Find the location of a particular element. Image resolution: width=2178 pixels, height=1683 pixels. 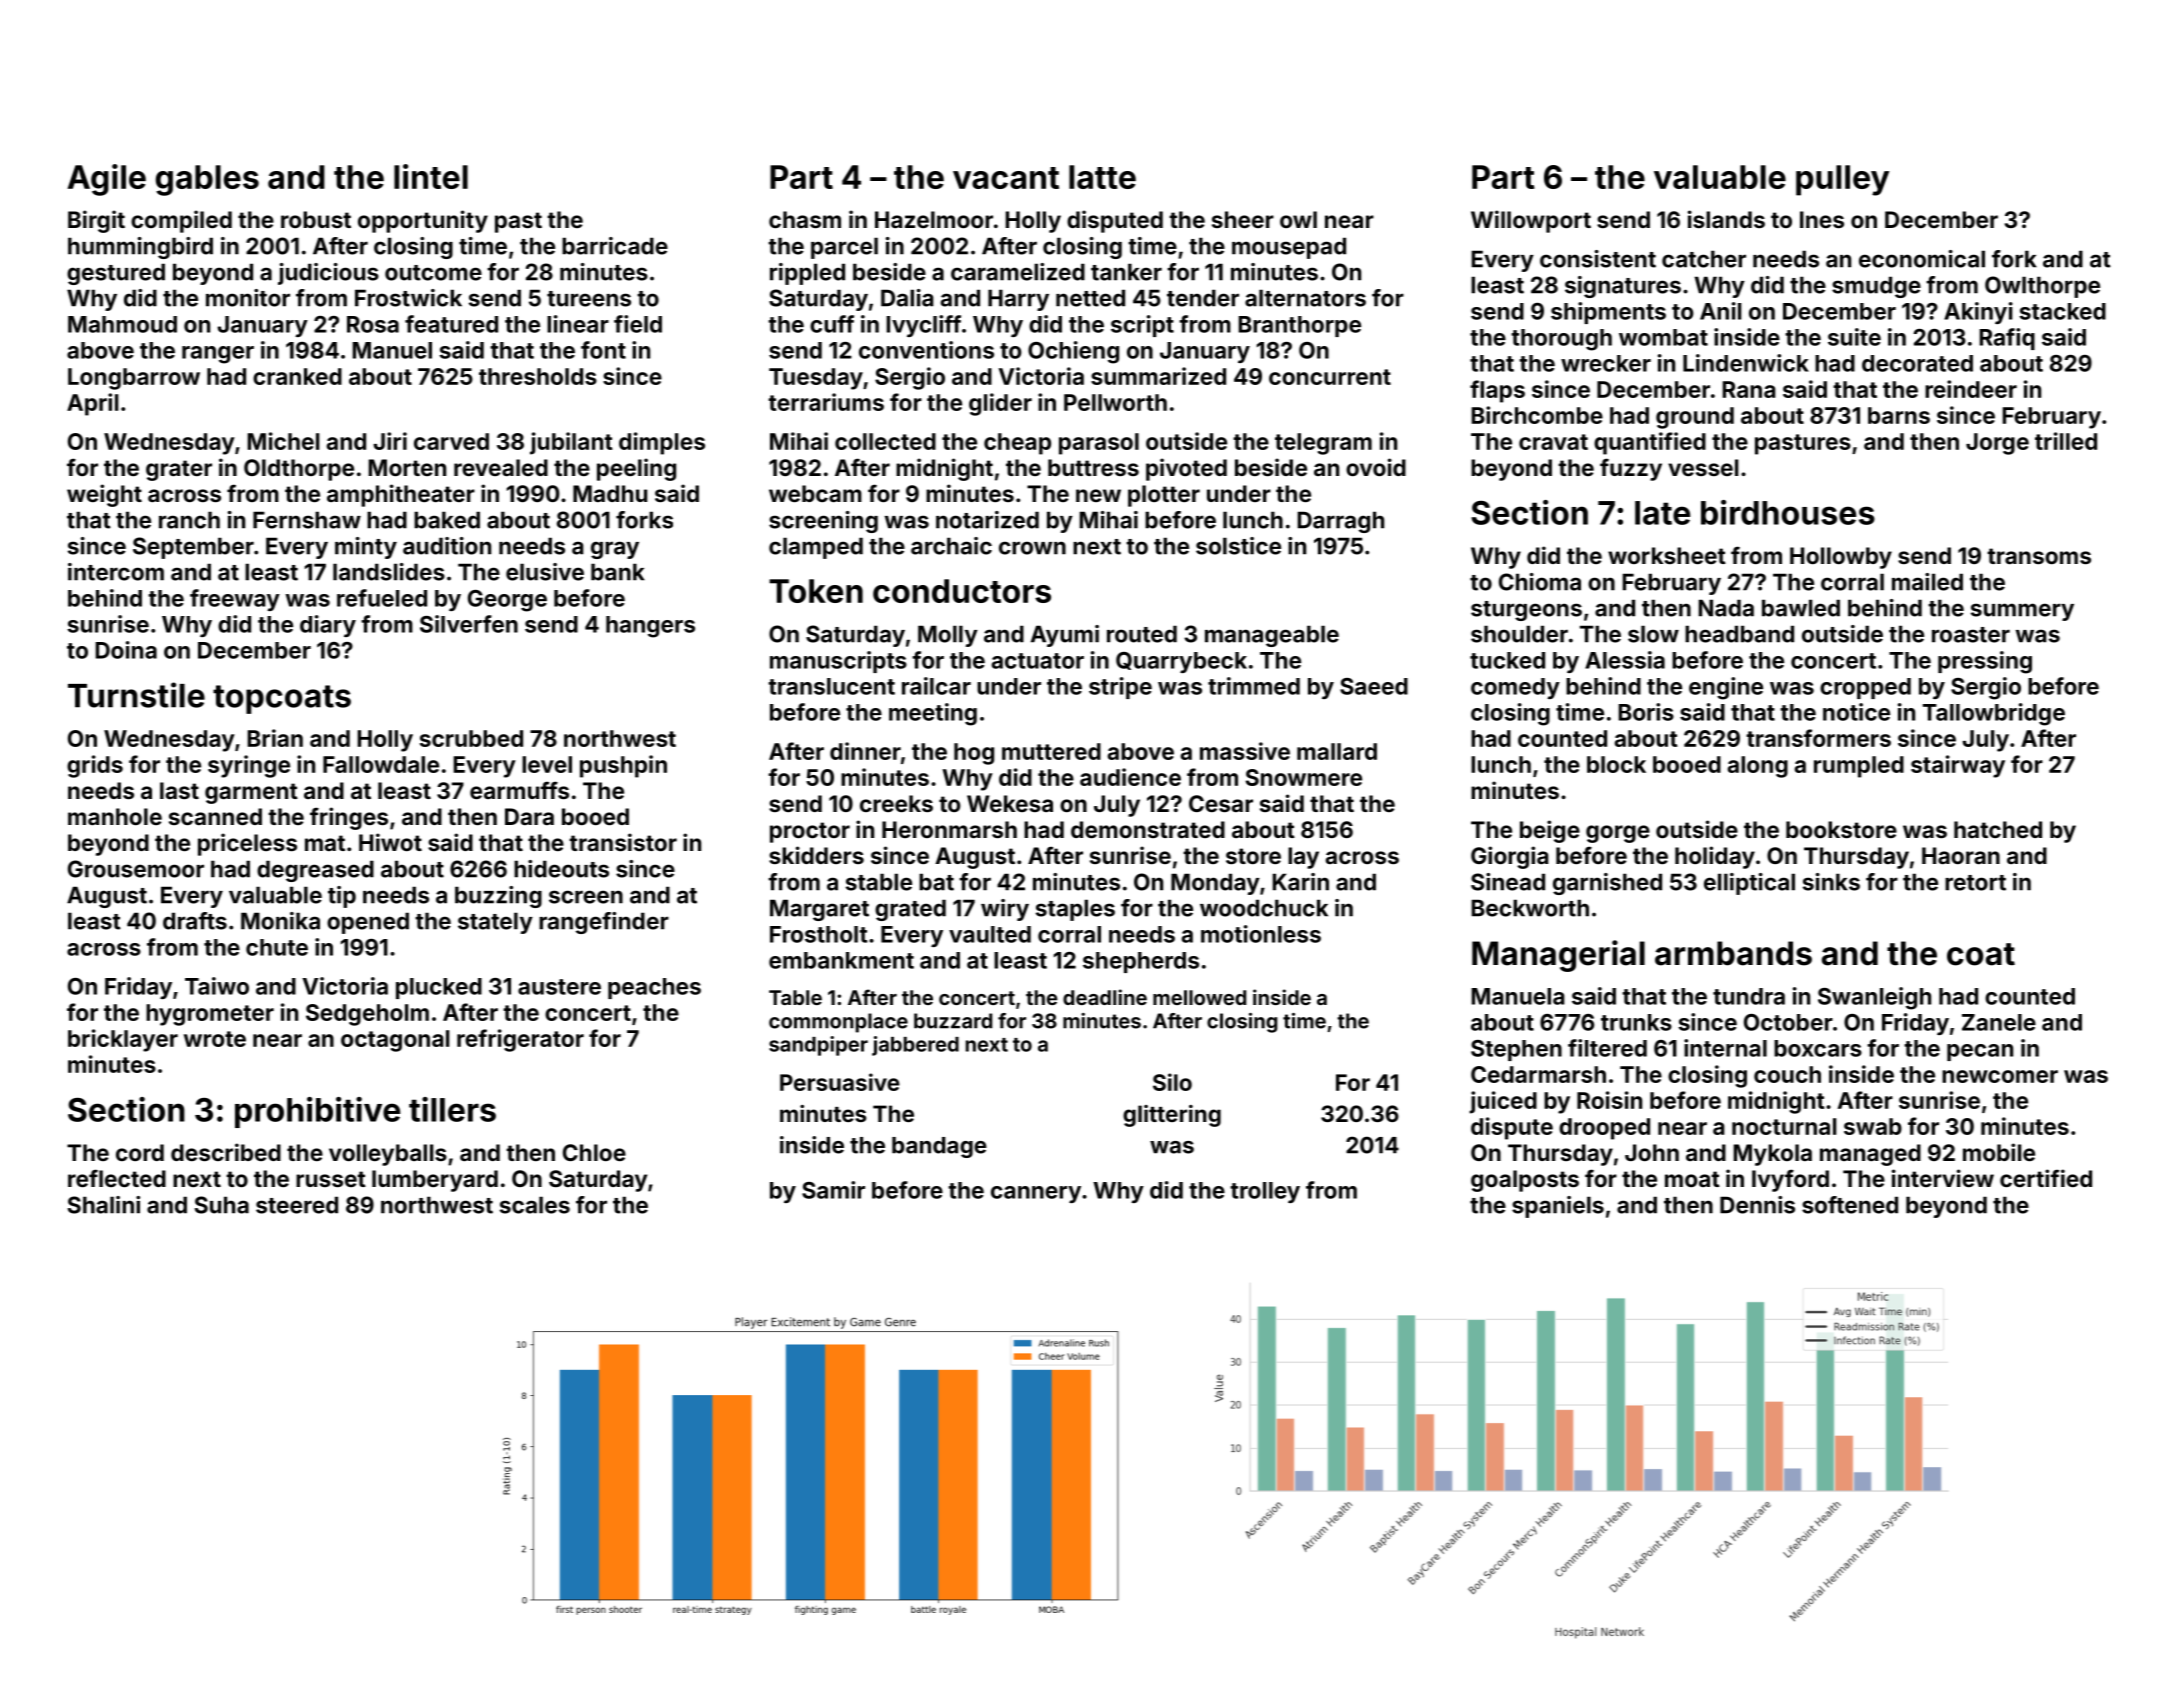

refrigerator is located at coordinates (520, 1040).
